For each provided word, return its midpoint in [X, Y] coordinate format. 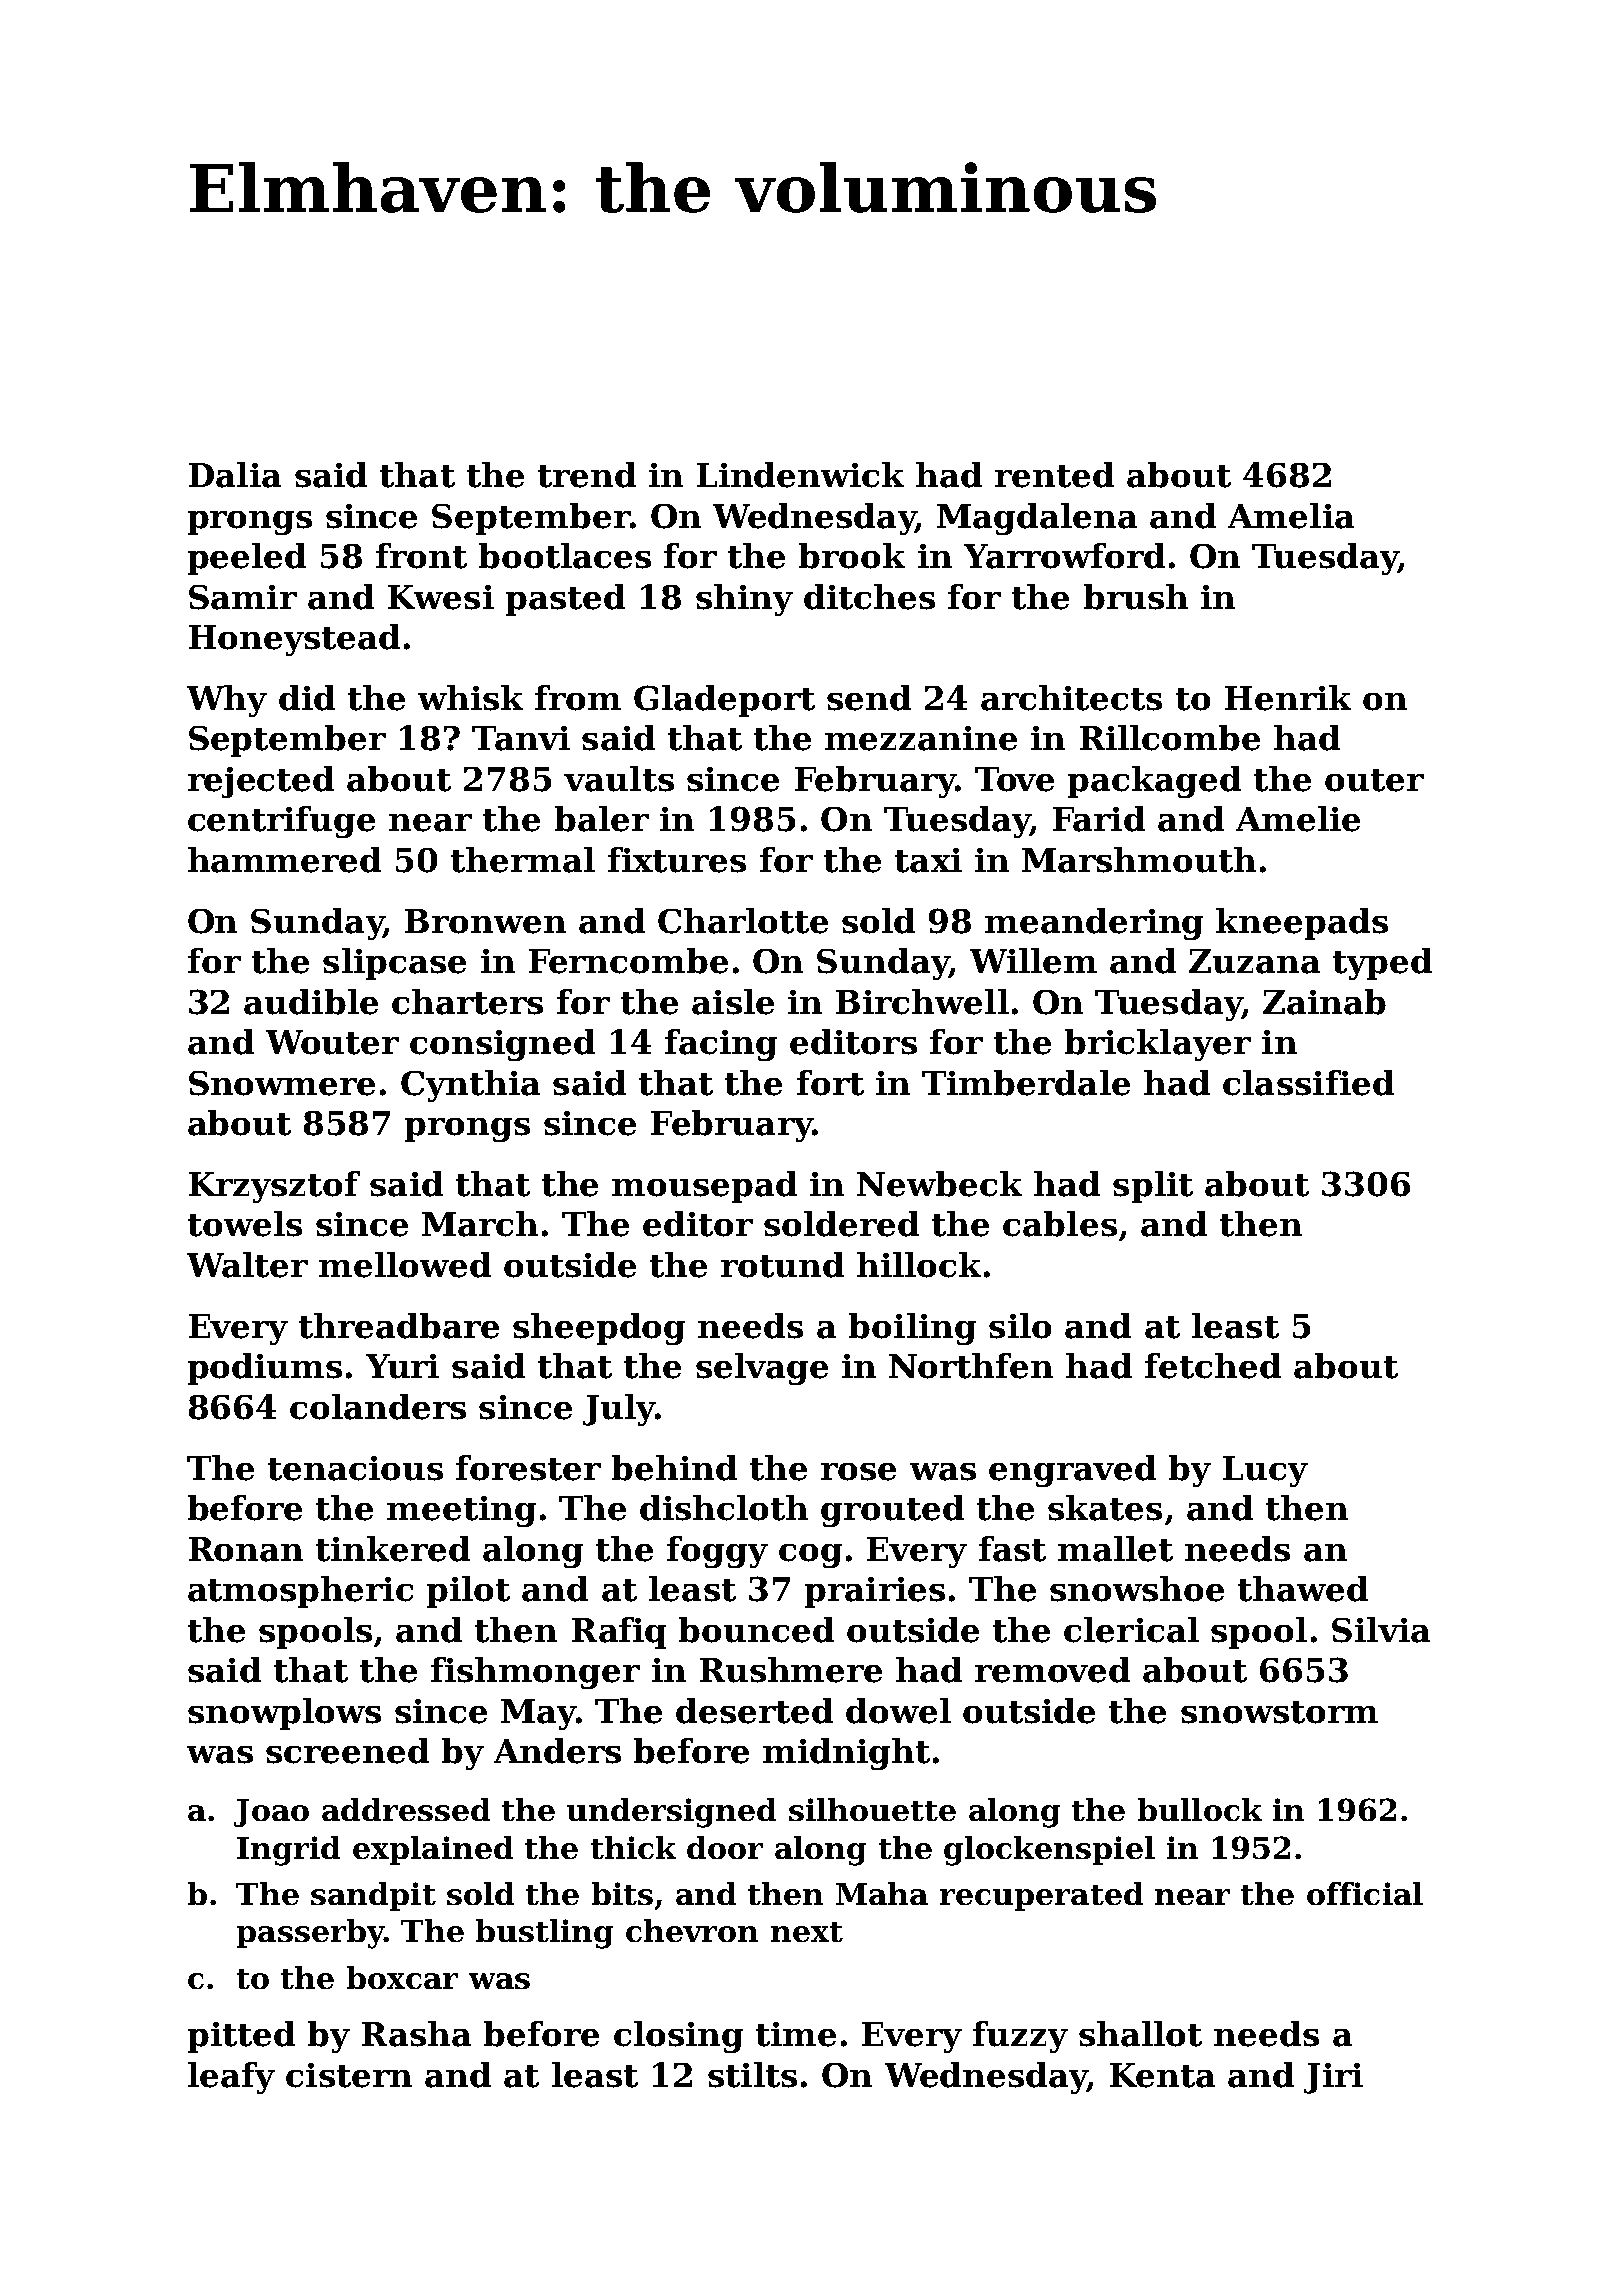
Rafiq [619, 1633]
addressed [406, 1809]
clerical [1131, 1630]
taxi [928, 860]
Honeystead [294, 640]
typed [1382, 964]
